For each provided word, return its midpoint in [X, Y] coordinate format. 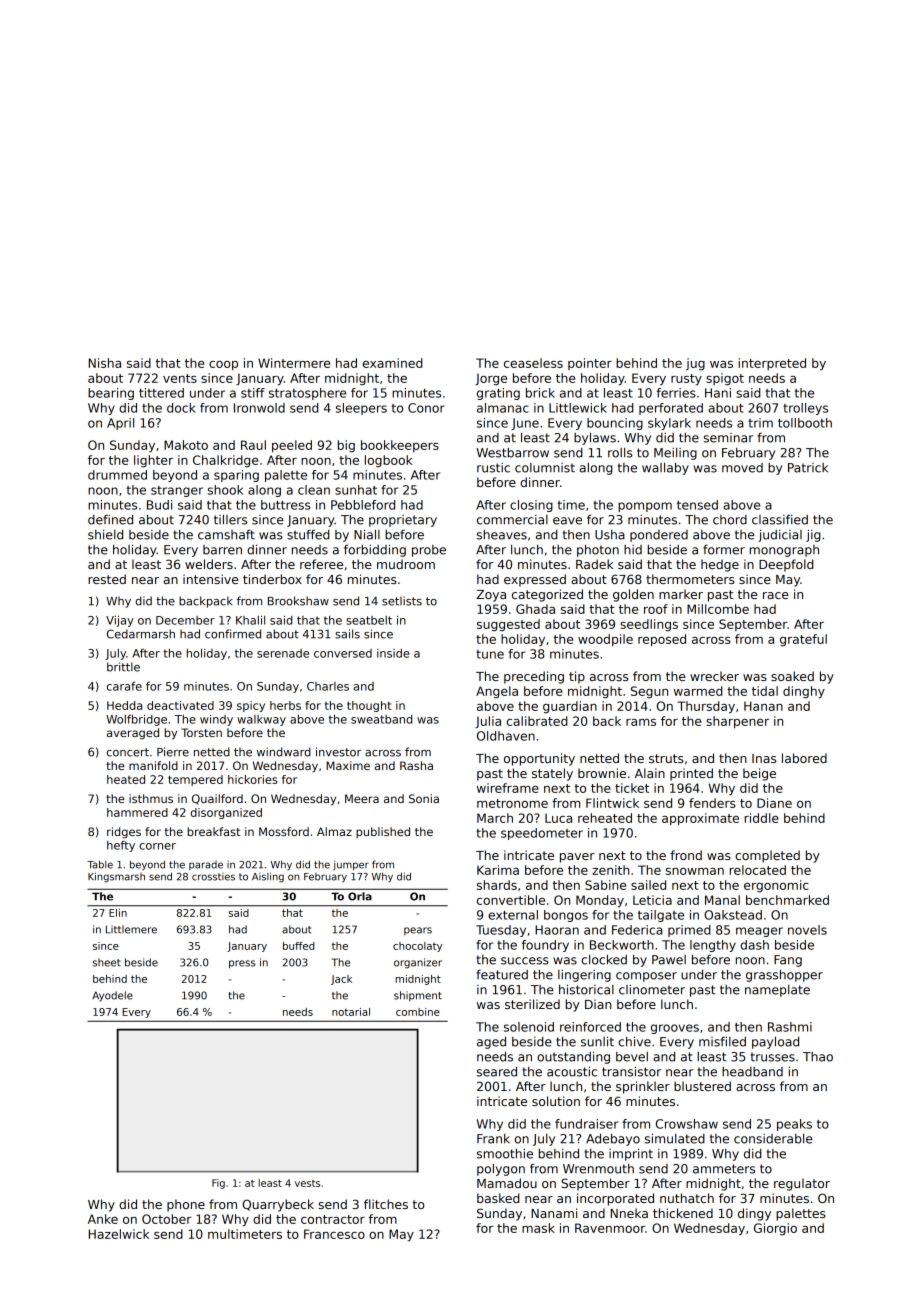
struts [666, 758]
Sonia [424, 798]
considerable [773, 1139]
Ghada [535, 609]
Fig [218, 1184]
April [120, 424]
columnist [545, 468]
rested [107, 579]
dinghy [804, 692]
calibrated [537, 721]
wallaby [665, 468]
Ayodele [112, 996]
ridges [124, 833]
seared [497, 1071]
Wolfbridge [136, 720]
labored [804, 758]
